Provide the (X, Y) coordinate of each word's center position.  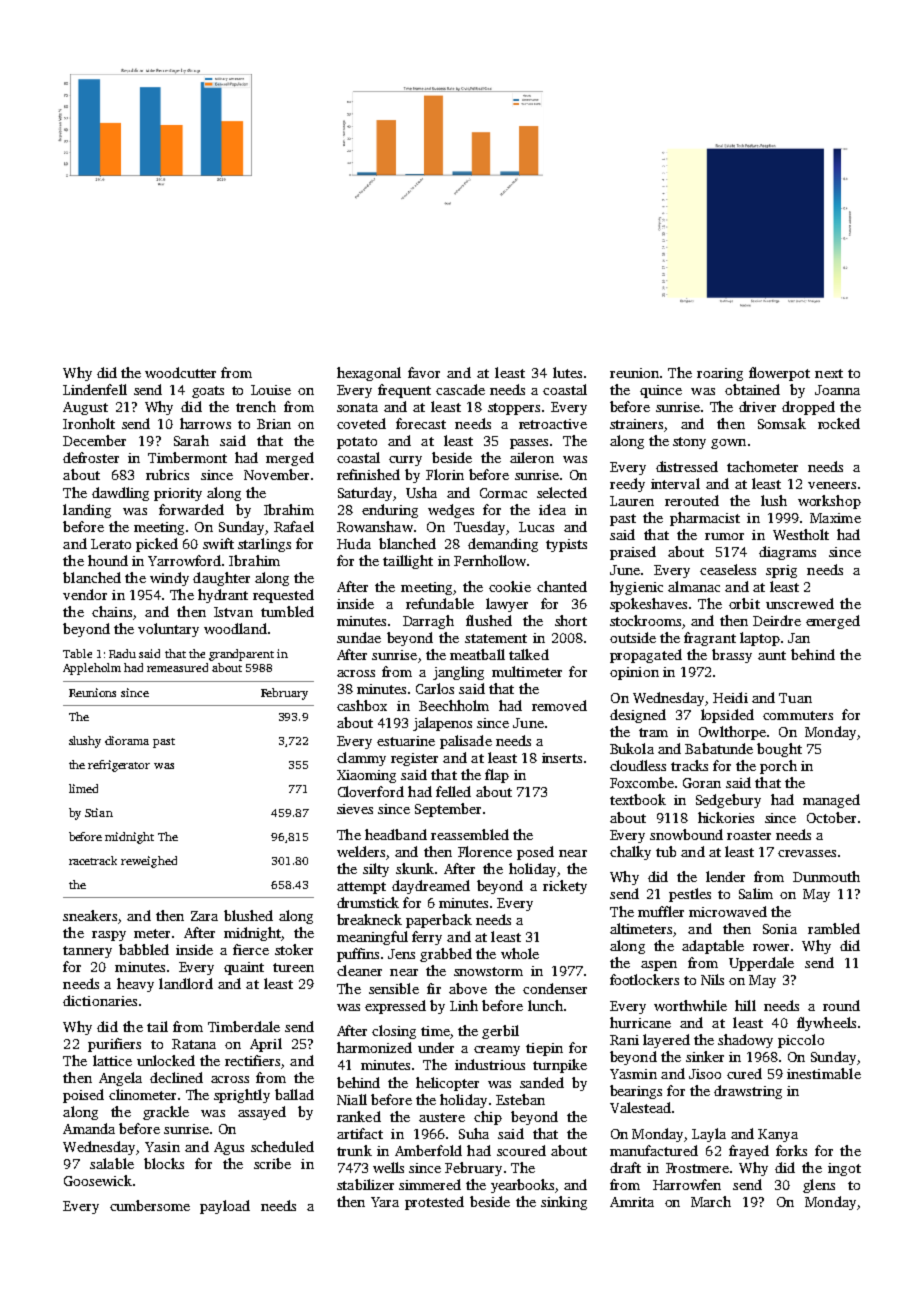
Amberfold (428, 1150)
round (841, 1005)
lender (725, 876)
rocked (839, 423)
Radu (122, 653)
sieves (355, 809)
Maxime (835, 518)
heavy (135, 985)
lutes (567, 372)
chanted (562, 586)
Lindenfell (95, 389)
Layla (709, 1135)
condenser (555, 988)
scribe (272, 1163)
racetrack (93, 860)
